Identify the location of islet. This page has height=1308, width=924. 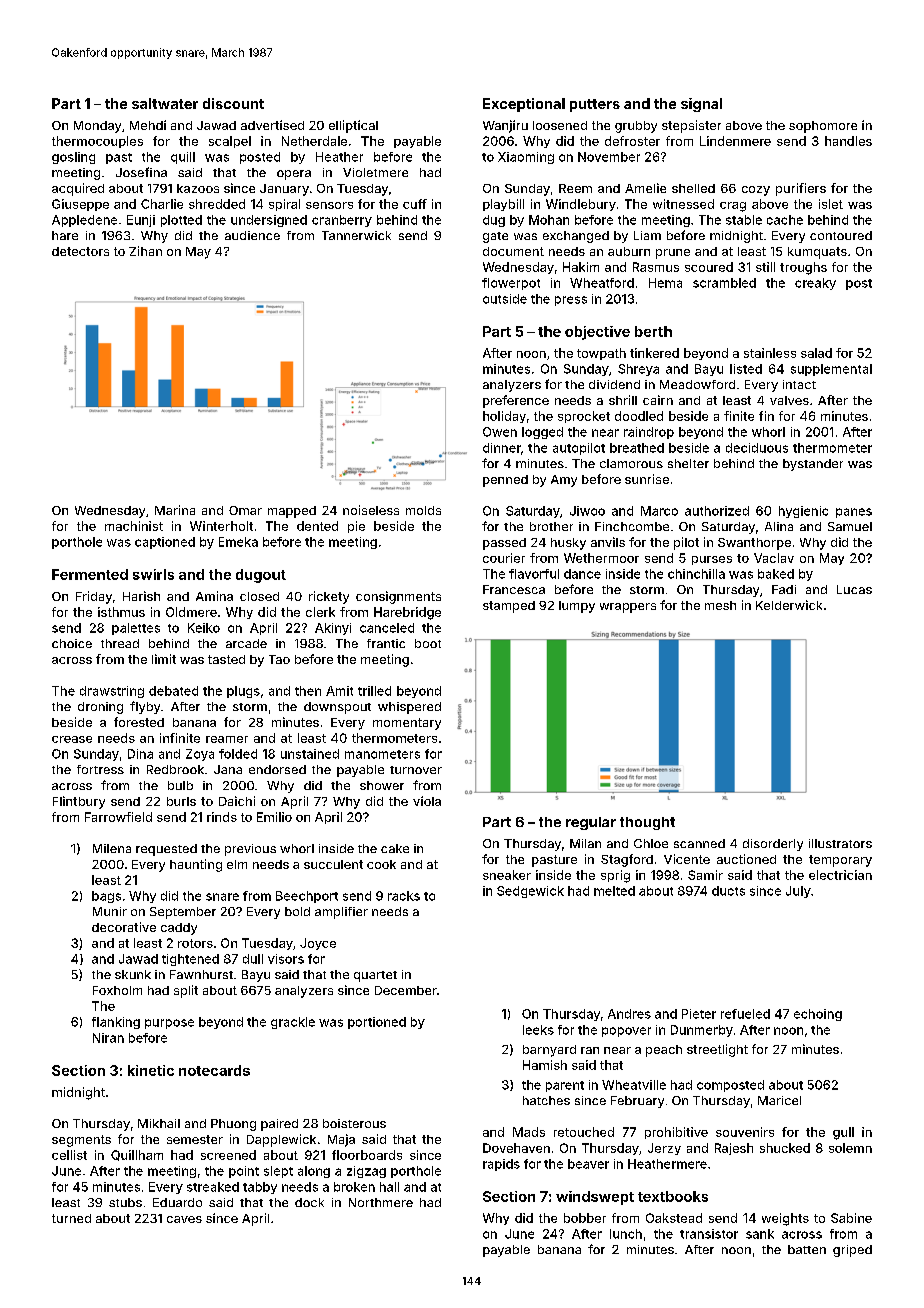
(831, 204).
